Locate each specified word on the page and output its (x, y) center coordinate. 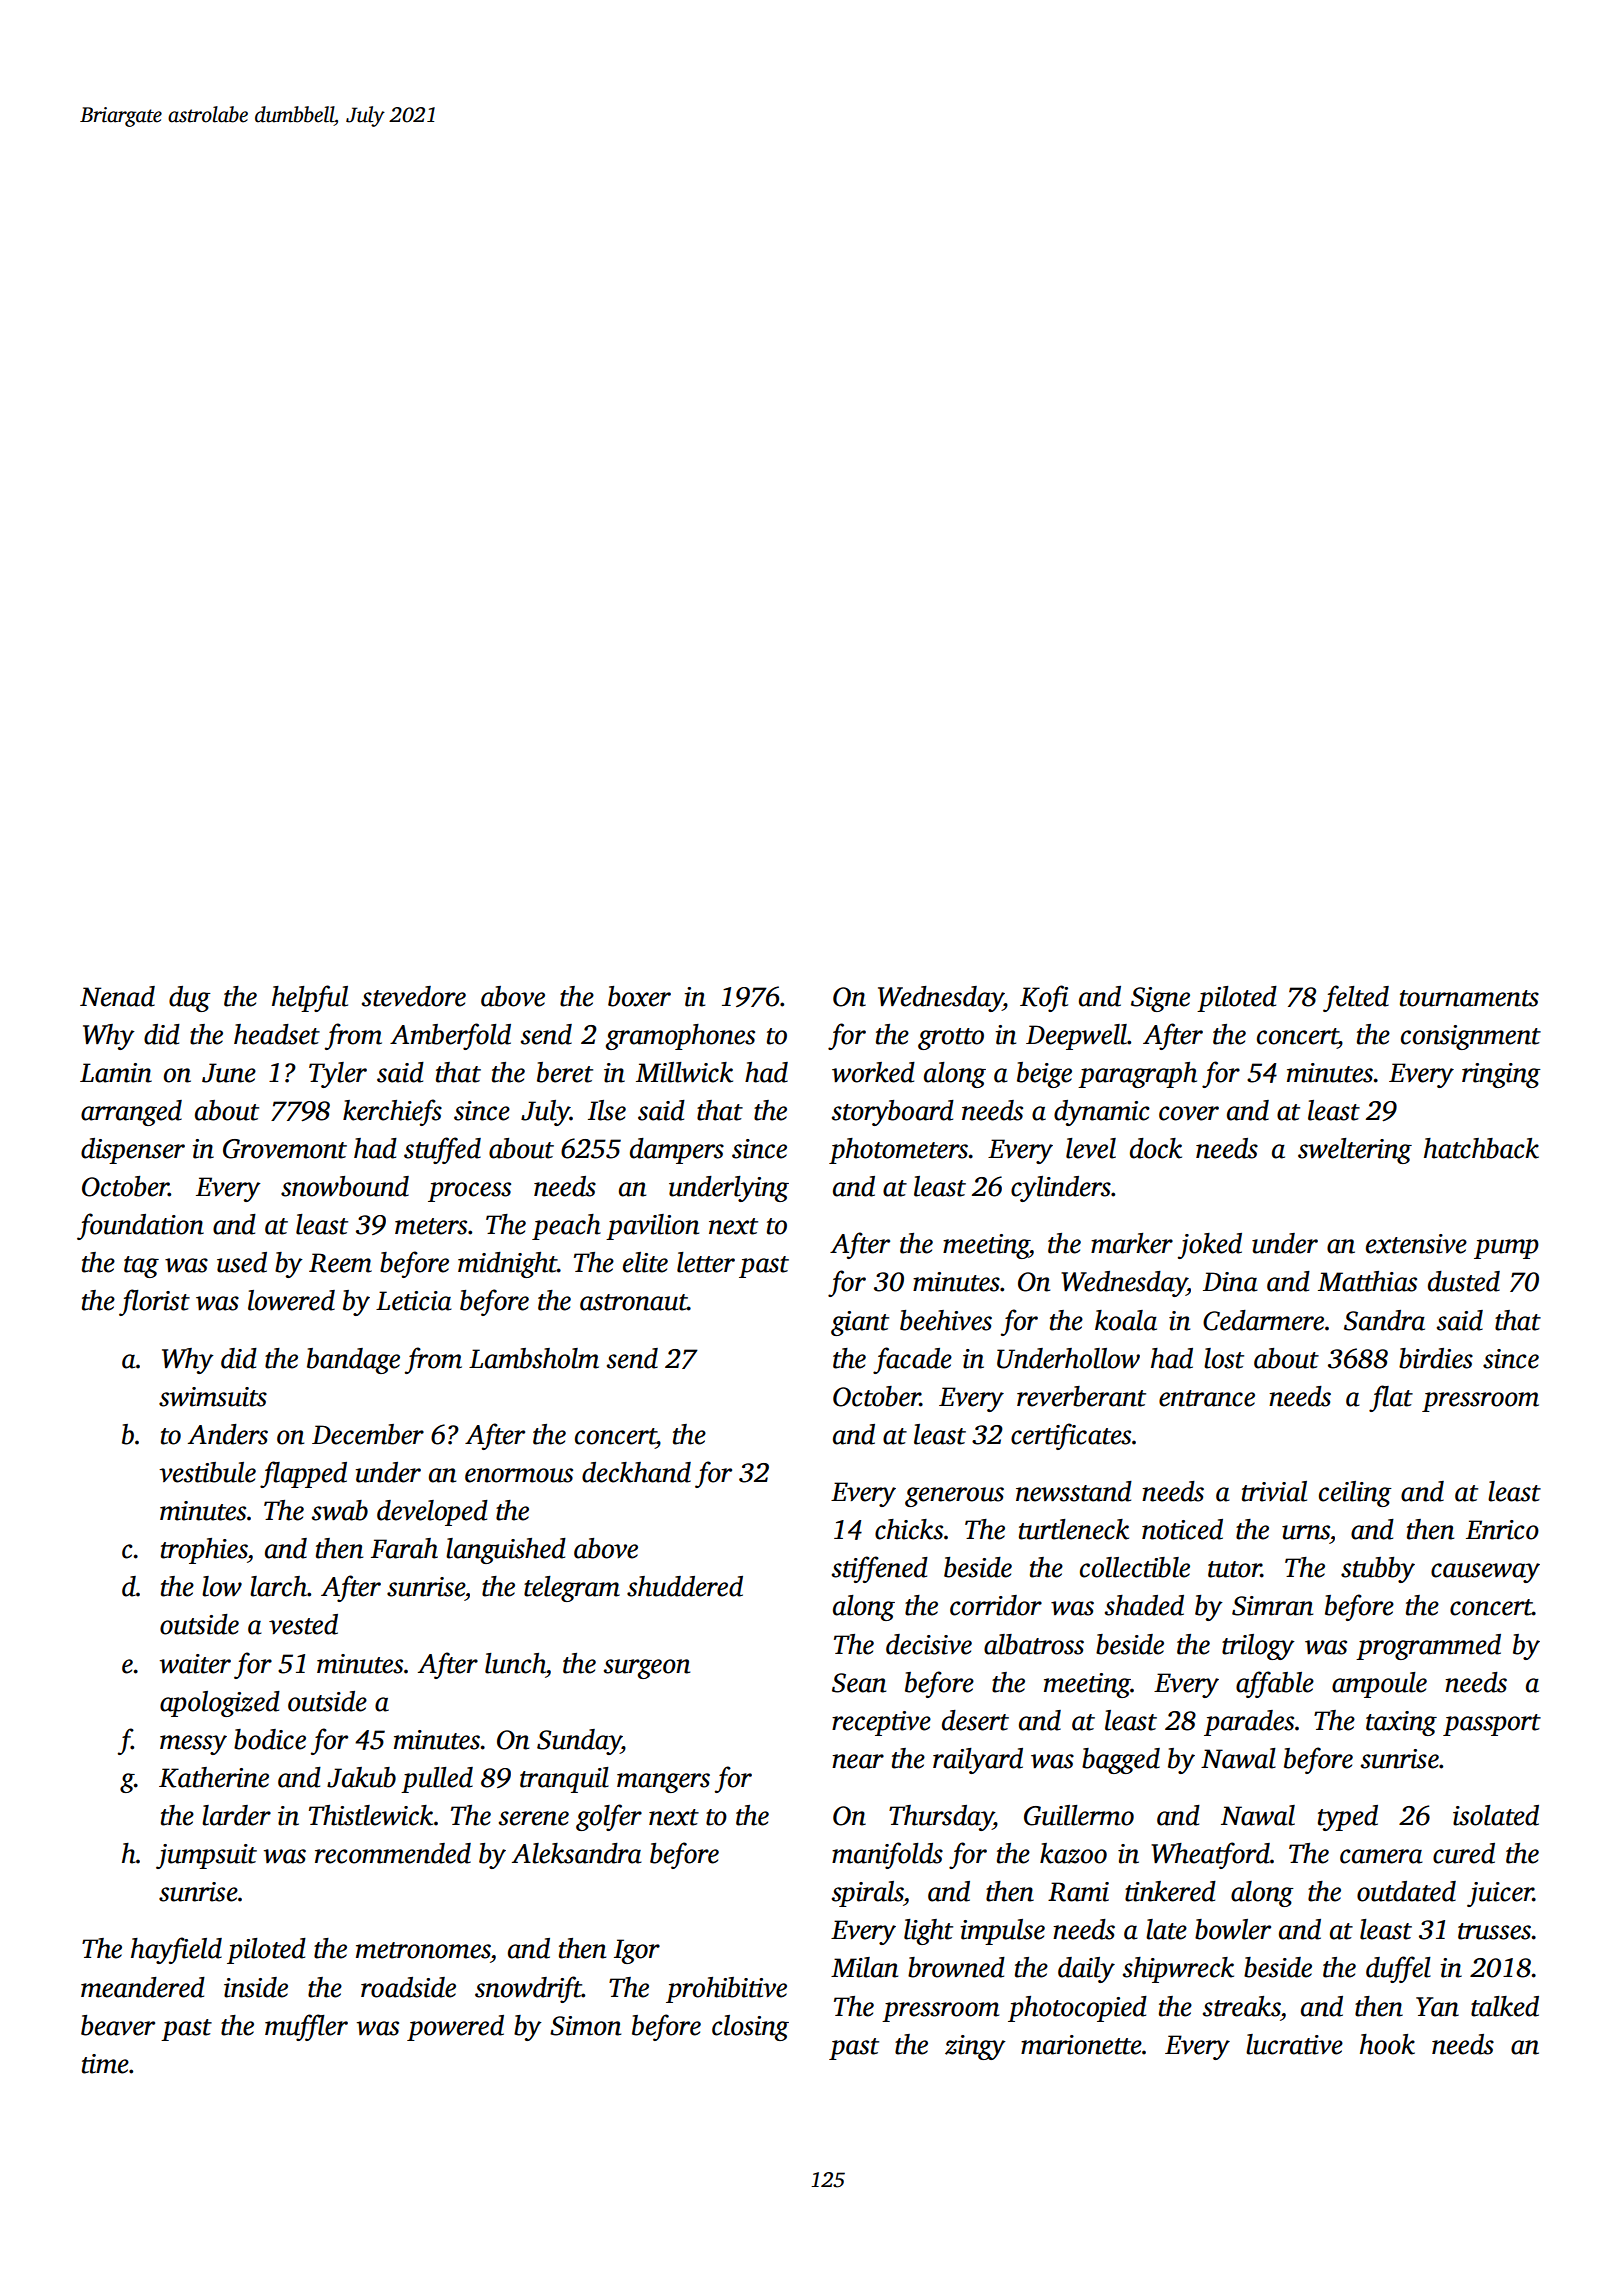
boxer (639, 996)
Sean (859, 1683)
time (105, 2064)
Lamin (116, 1073)
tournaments (1469, 998)
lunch (515, 1663)
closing (750, 2028)
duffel (1398, 1969)
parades (1249, 1723)
